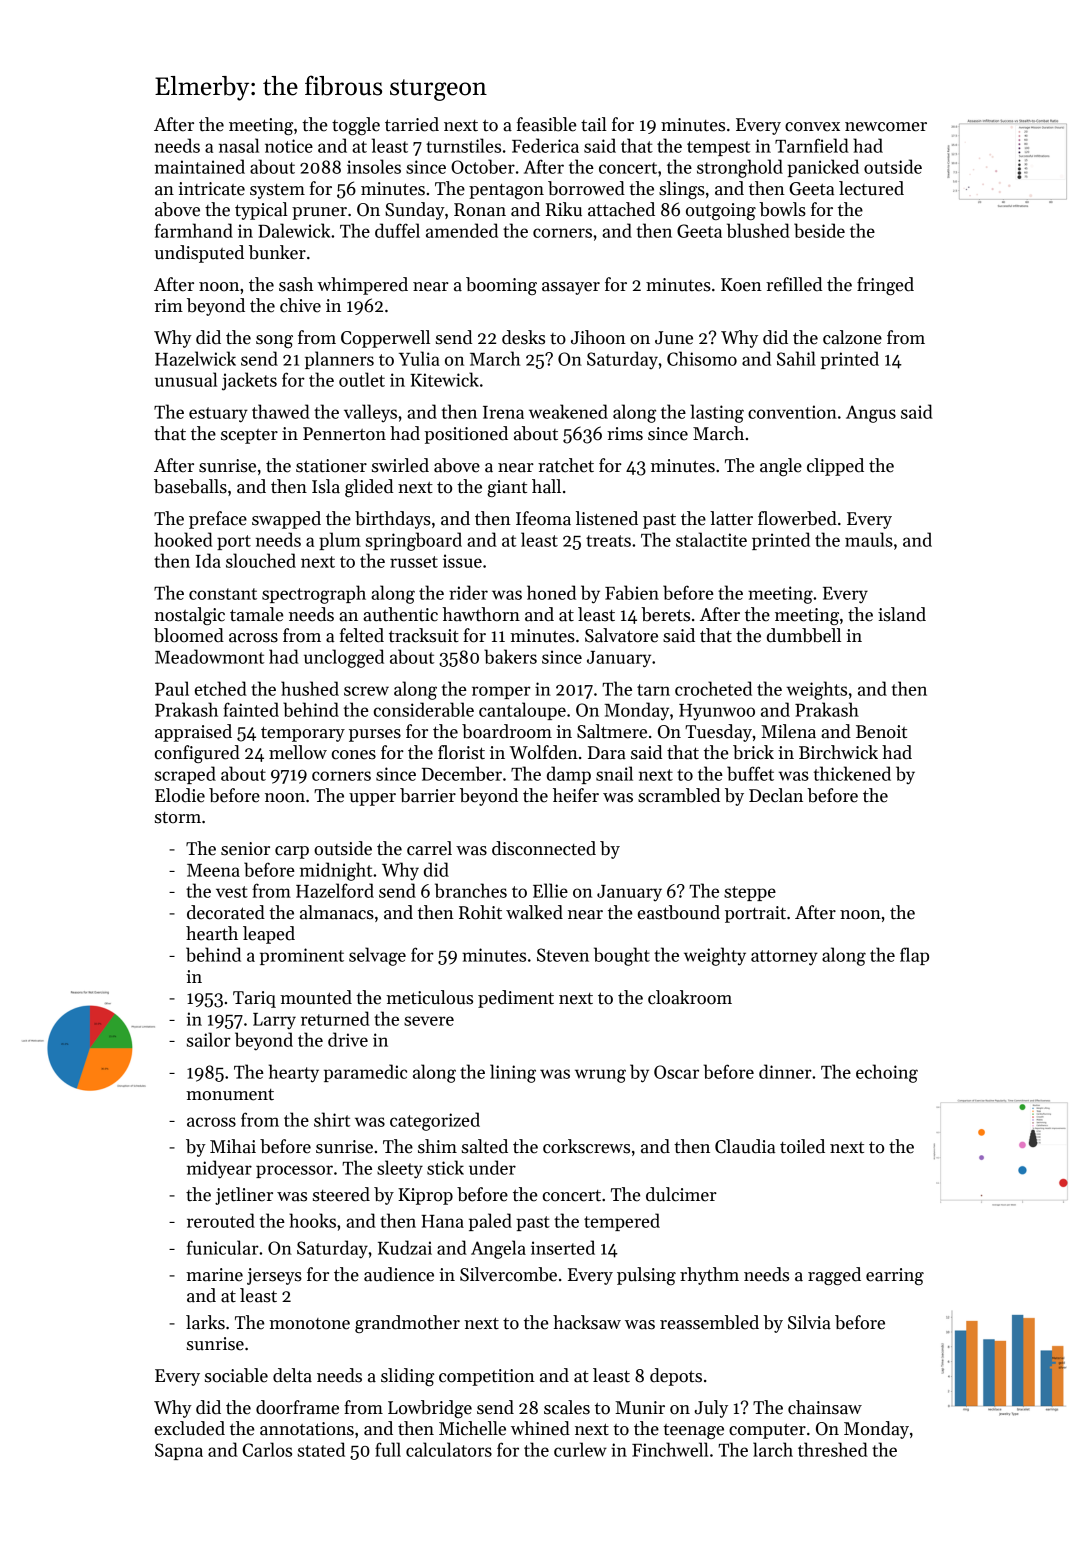  I want to click on rims, so click(625, 434).
